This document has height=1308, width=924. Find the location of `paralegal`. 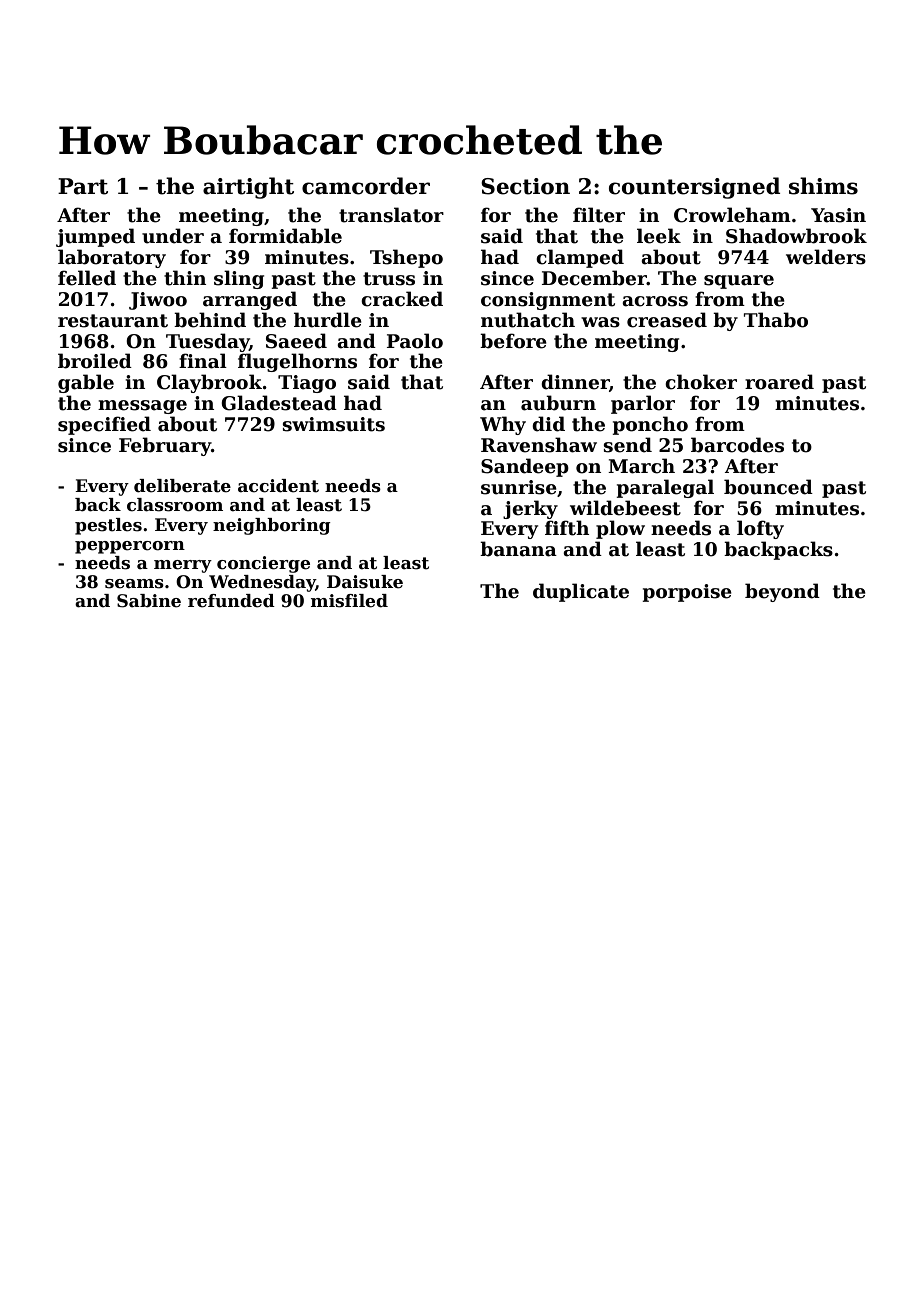

paralegal is located at coordinates (665, 488).
